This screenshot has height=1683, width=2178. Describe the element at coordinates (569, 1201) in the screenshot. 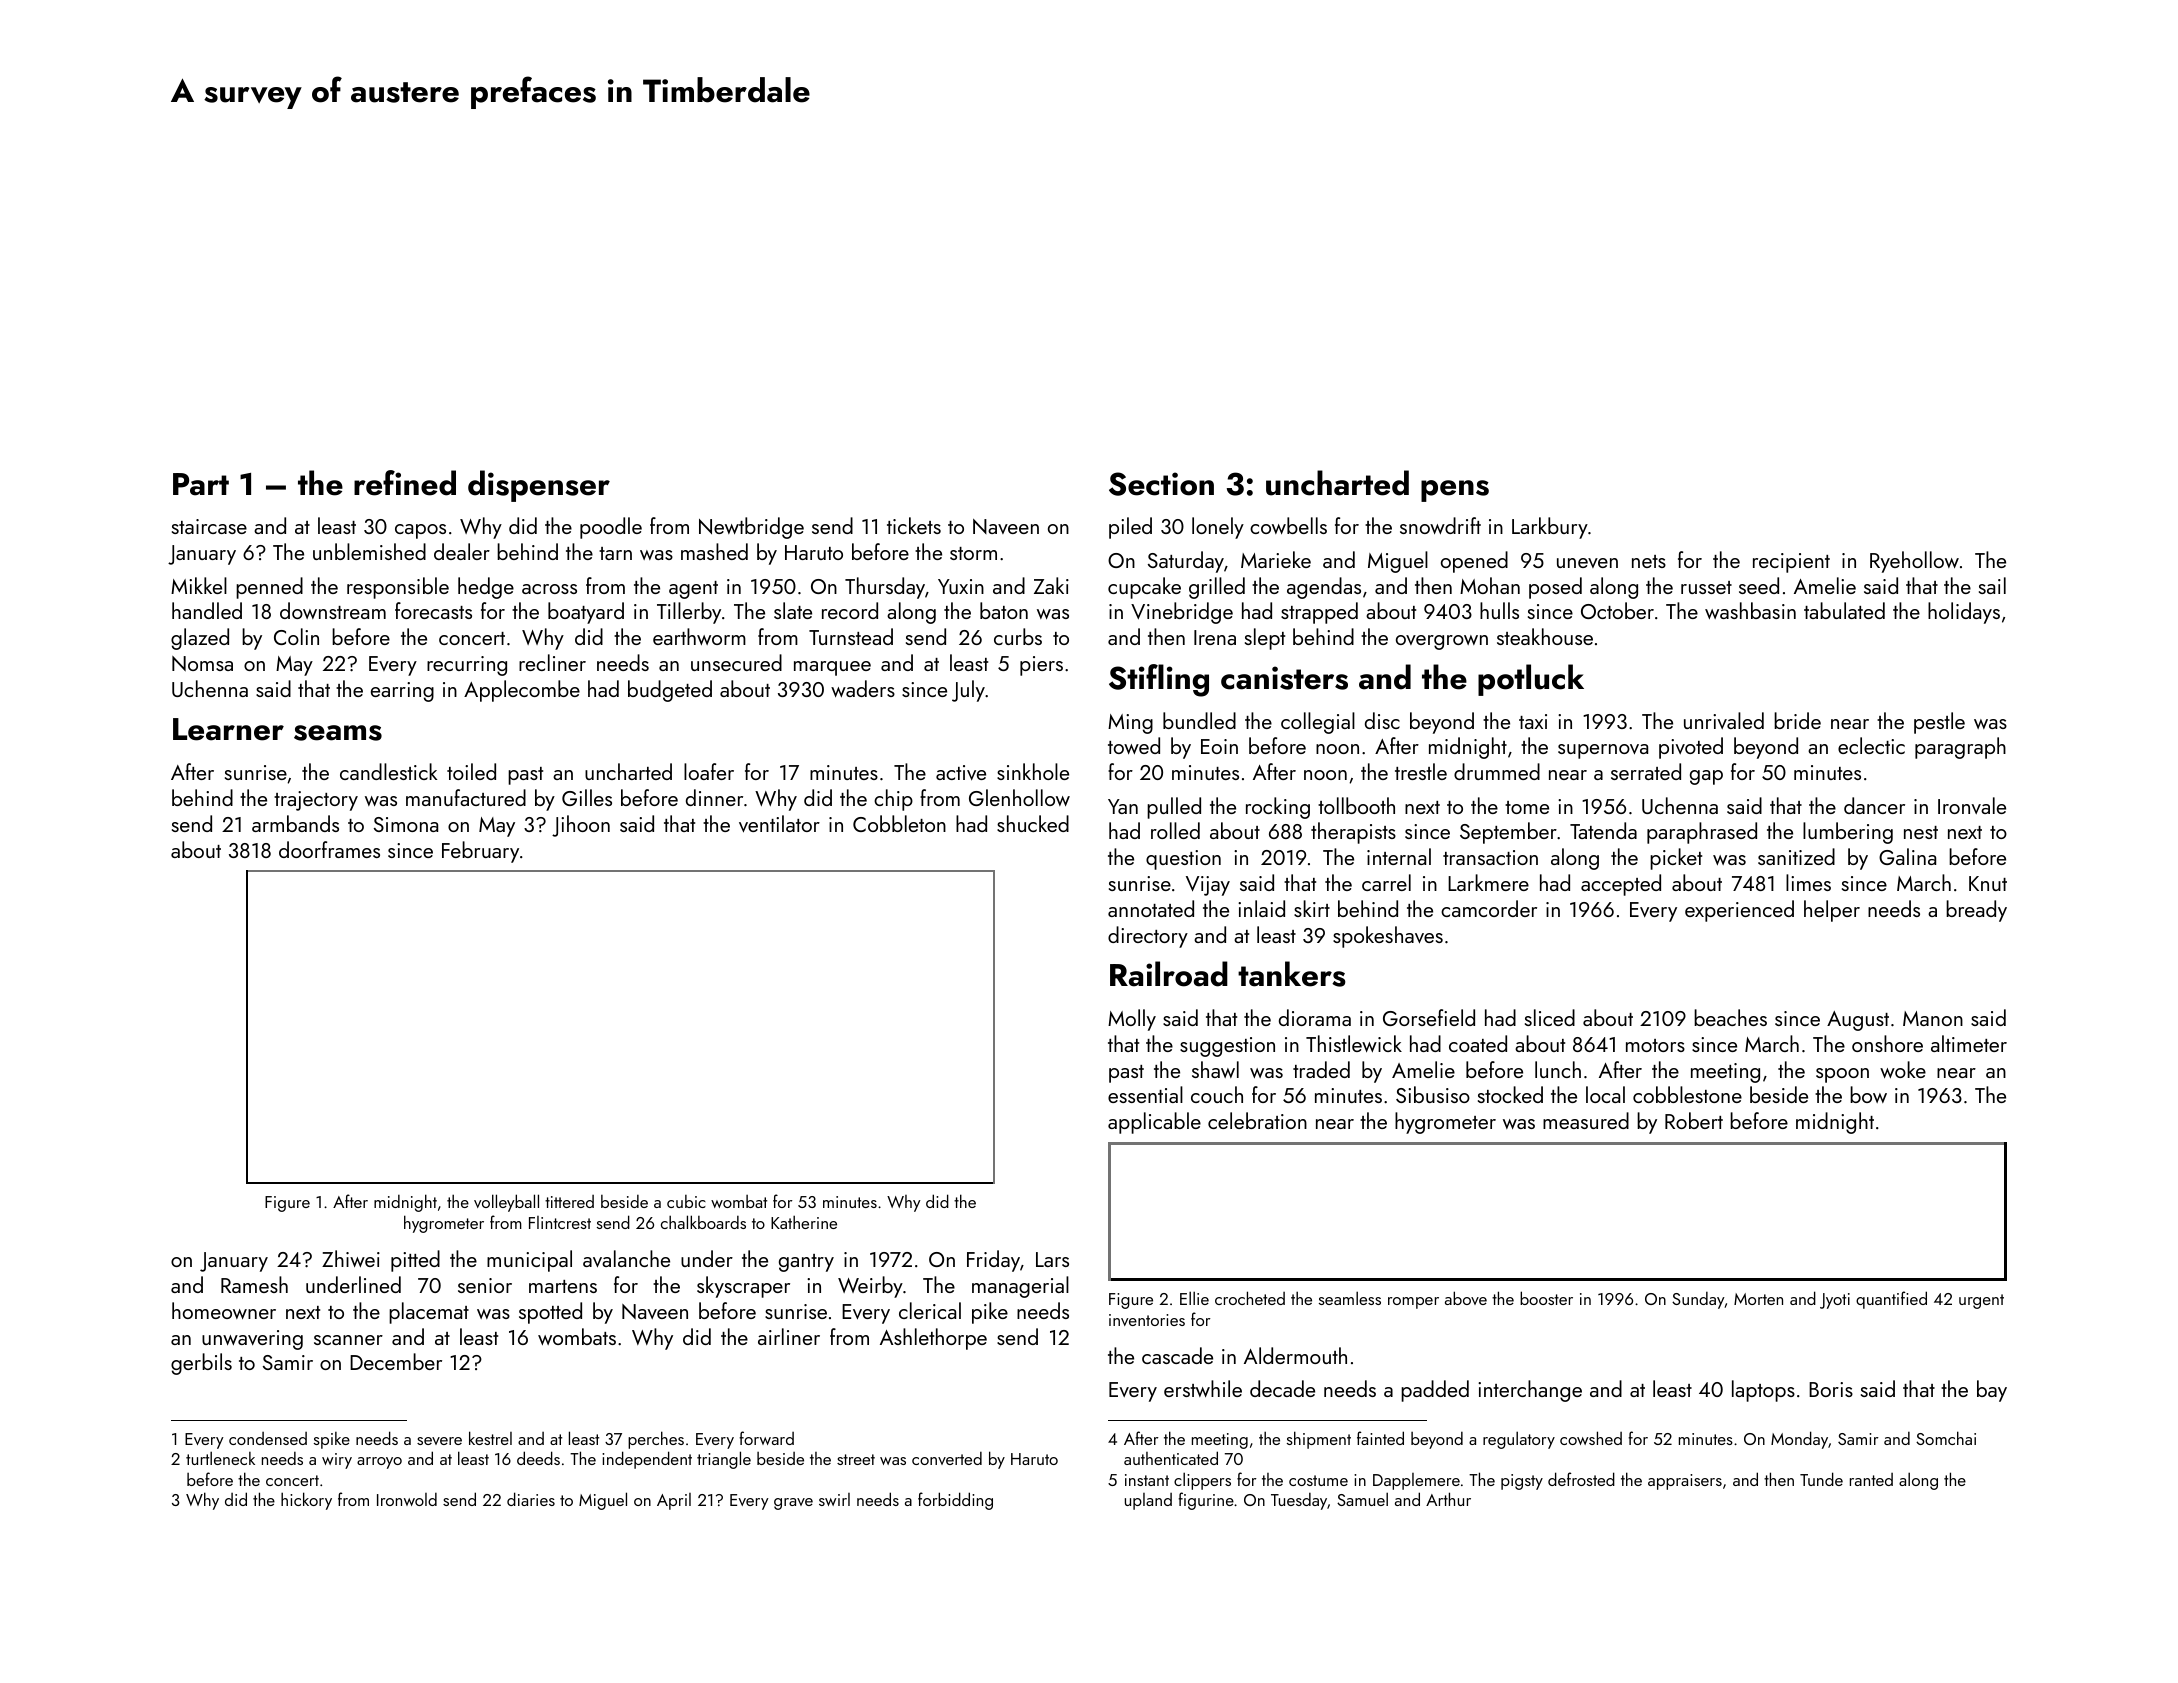

I see `tittered` at that location.
